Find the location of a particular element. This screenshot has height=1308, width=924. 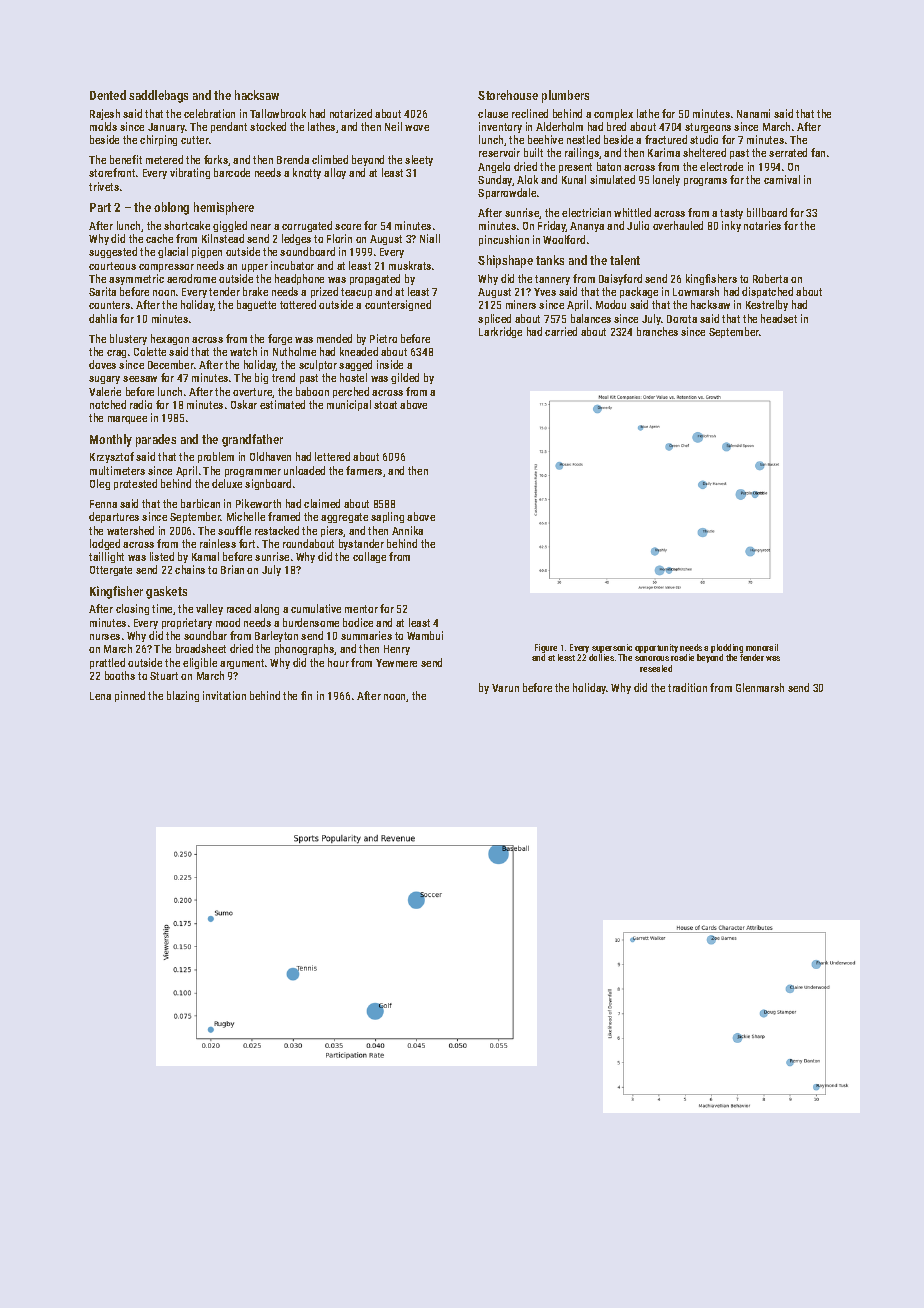

collage is located at coordinates (369, 557).
